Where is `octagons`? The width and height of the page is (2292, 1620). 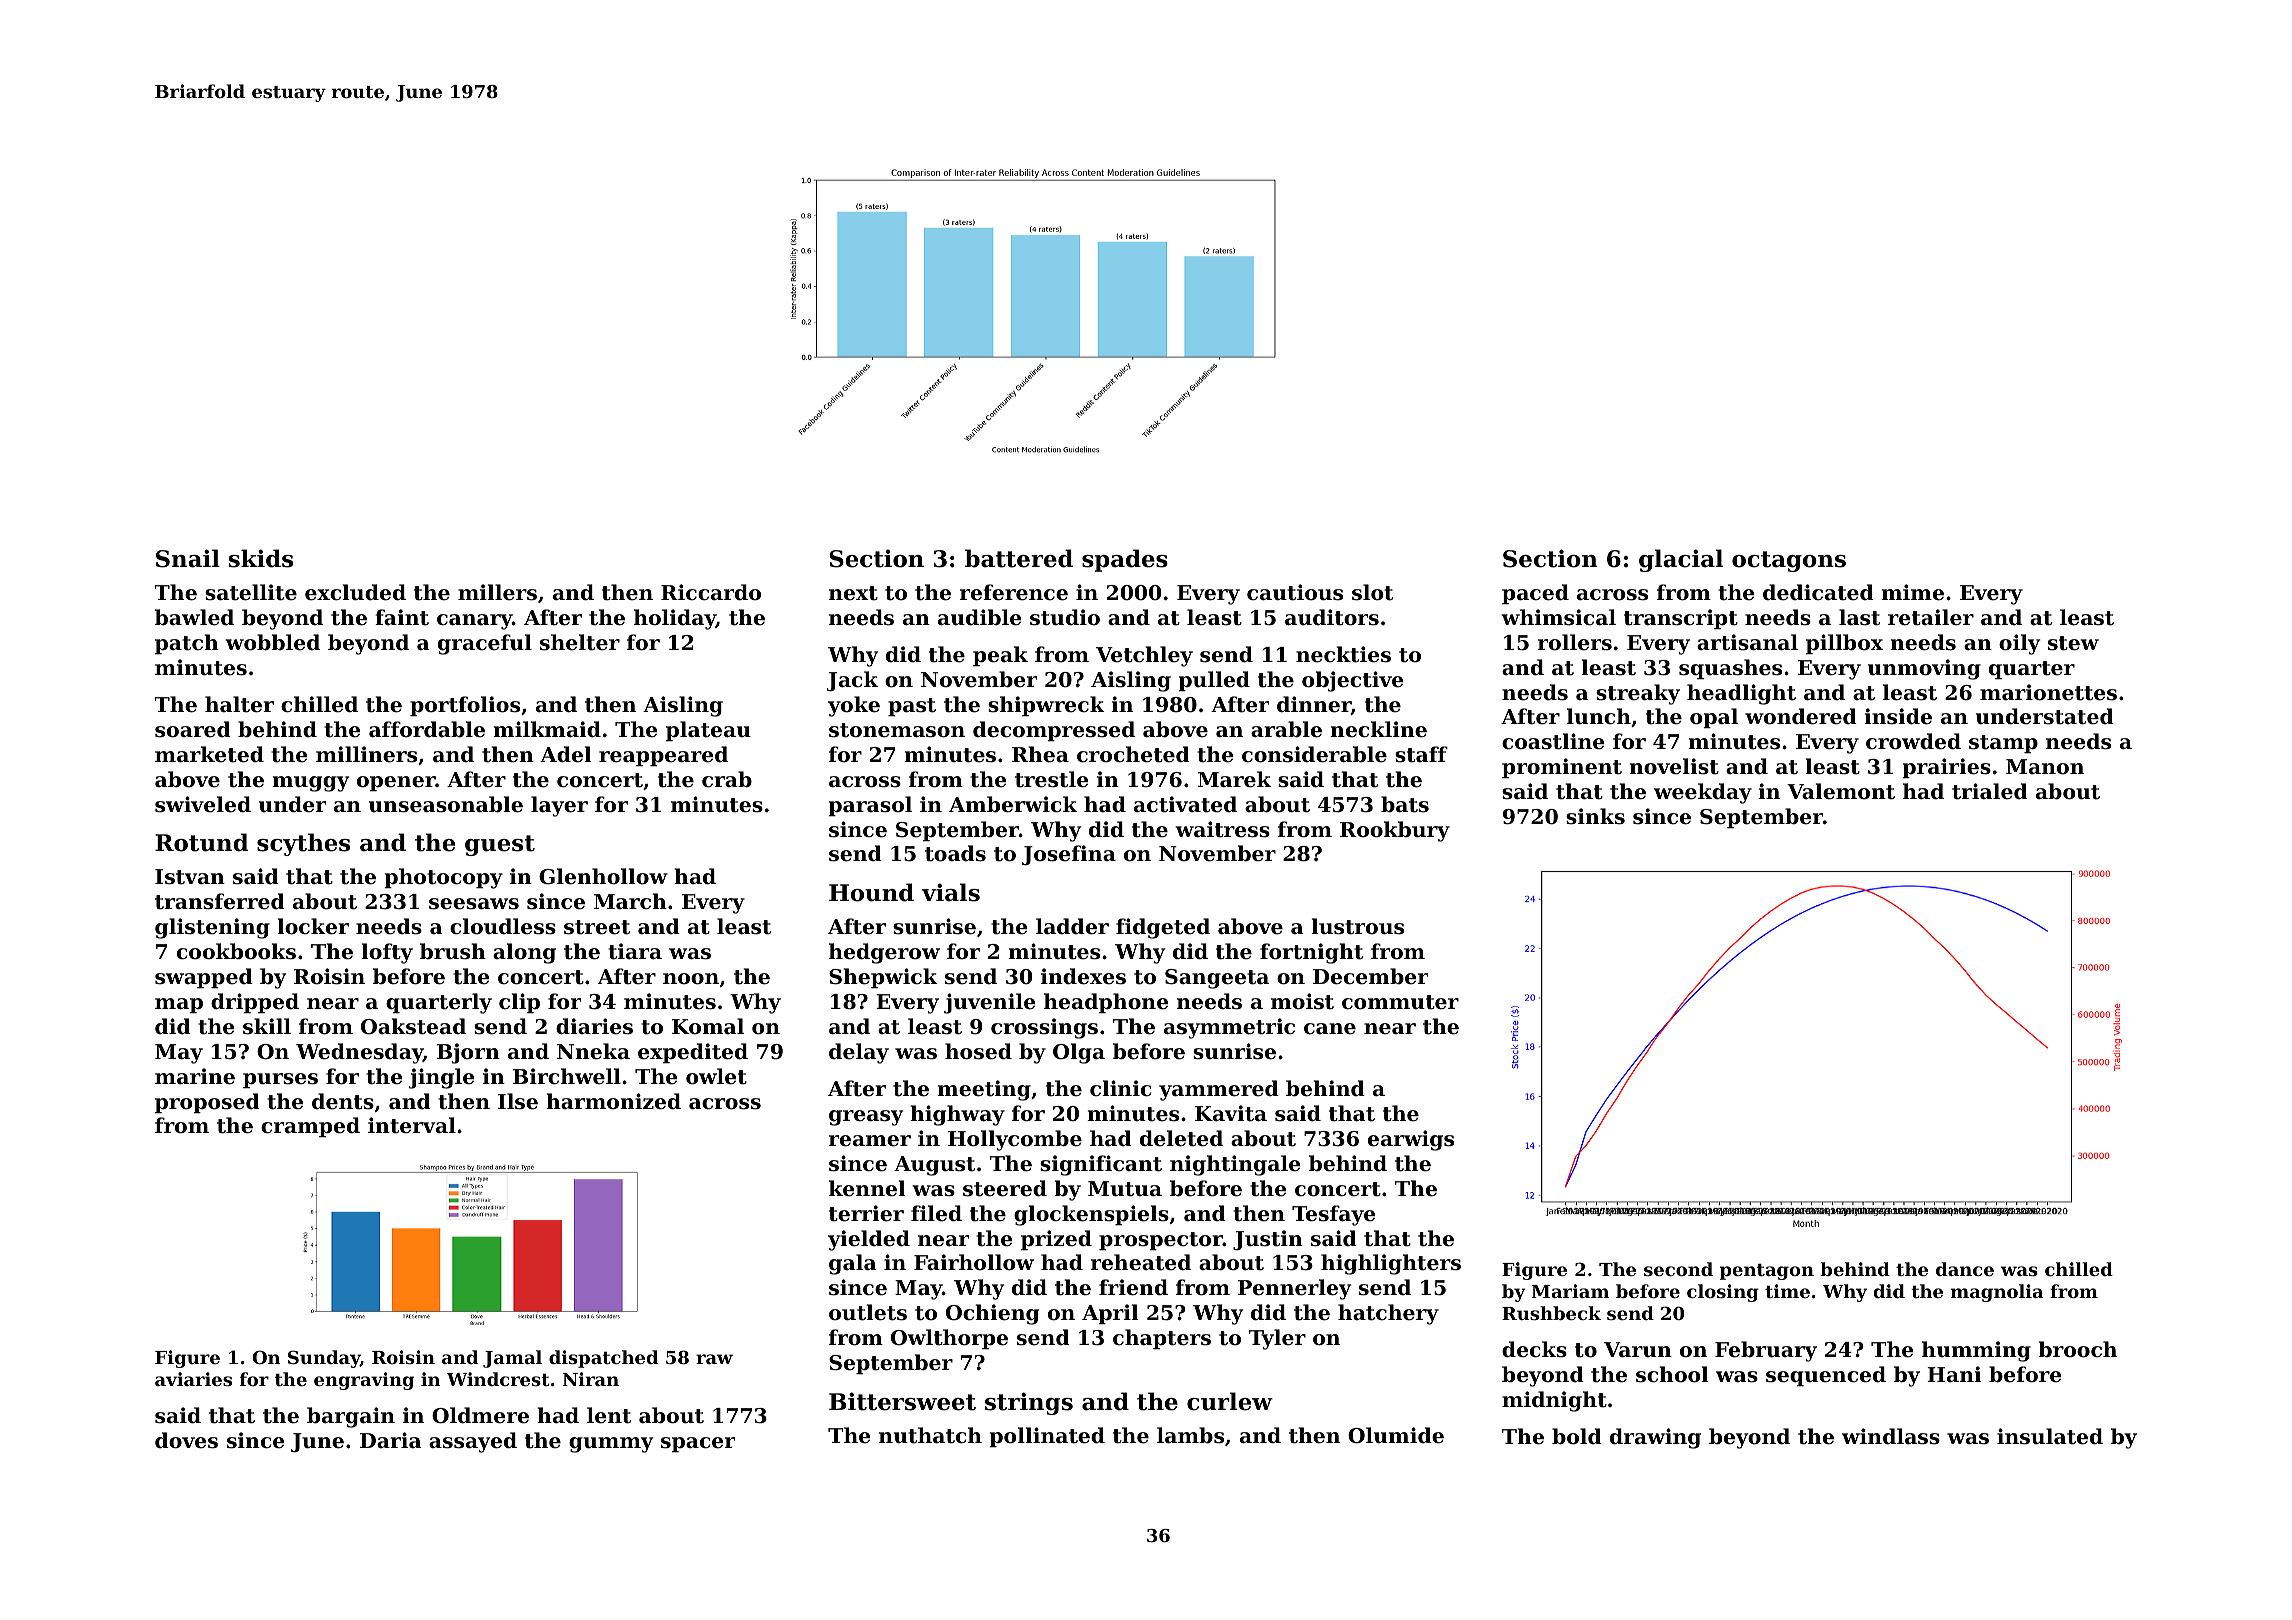
octagons is located at coordinates (1789, 561).
